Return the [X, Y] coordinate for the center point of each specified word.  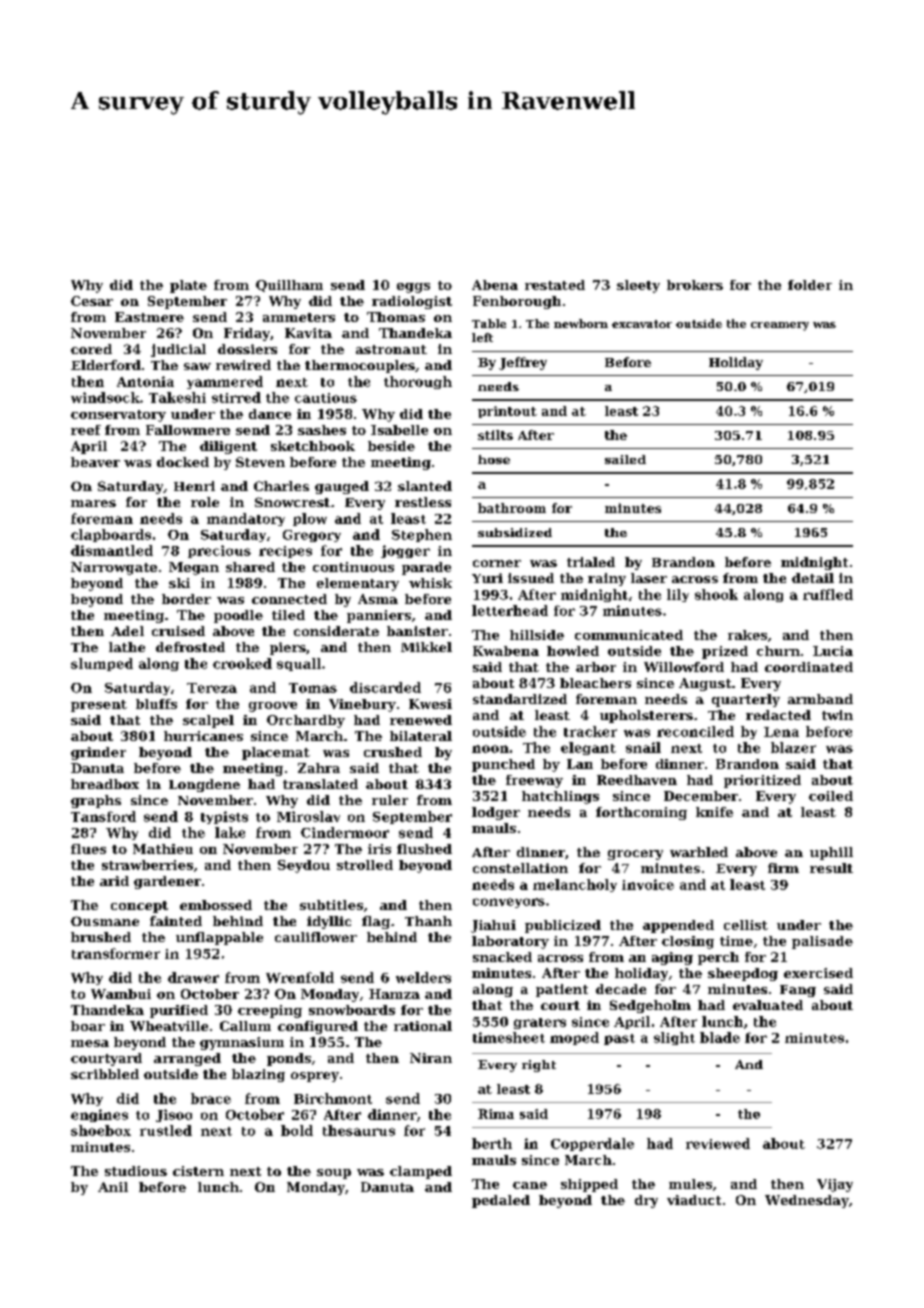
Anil [113, 1187]
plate [188, 286]
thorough [418, 382]
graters [540, 1023]
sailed [625, 459]
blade [720, 1037]
